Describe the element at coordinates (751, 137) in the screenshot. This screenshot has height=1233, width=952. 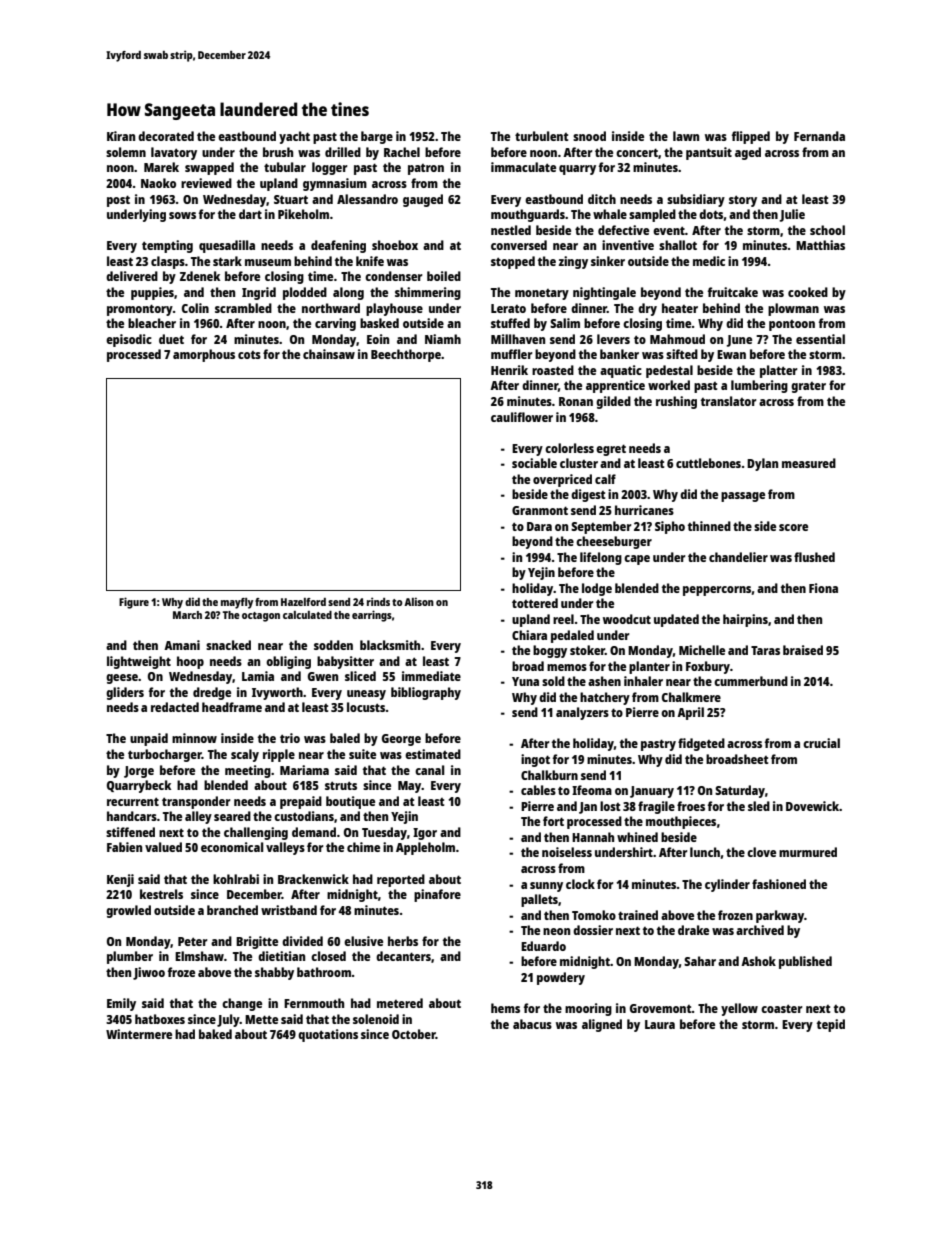
I see `flipped` at that location.
